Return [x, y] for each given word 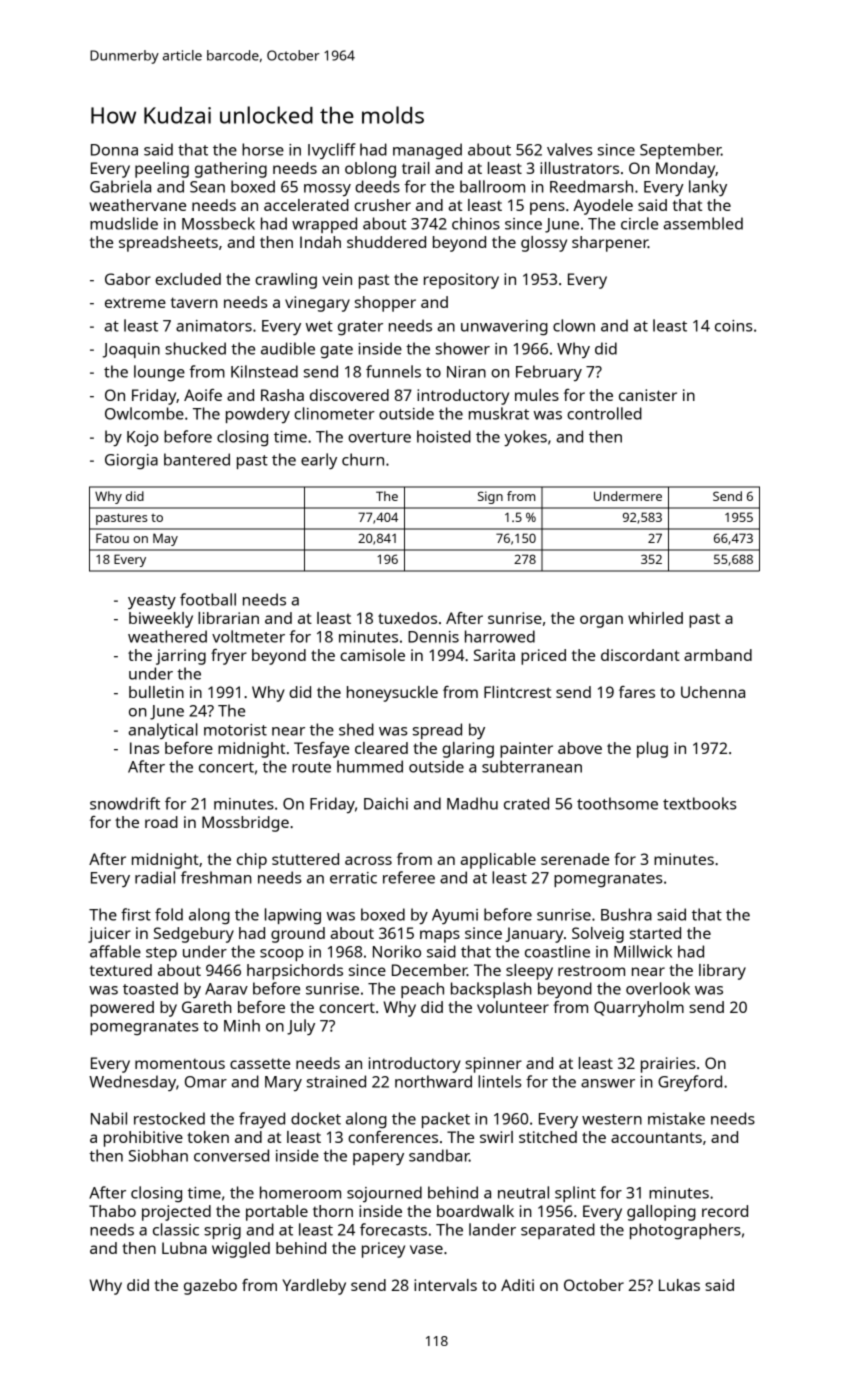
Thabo [112, 1211]
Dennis [433, 637]
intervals [445, 1285]
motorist [235, 730]
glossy [544, 244]
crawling [286, 281]
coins [733, 326]
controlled [604, 413]
